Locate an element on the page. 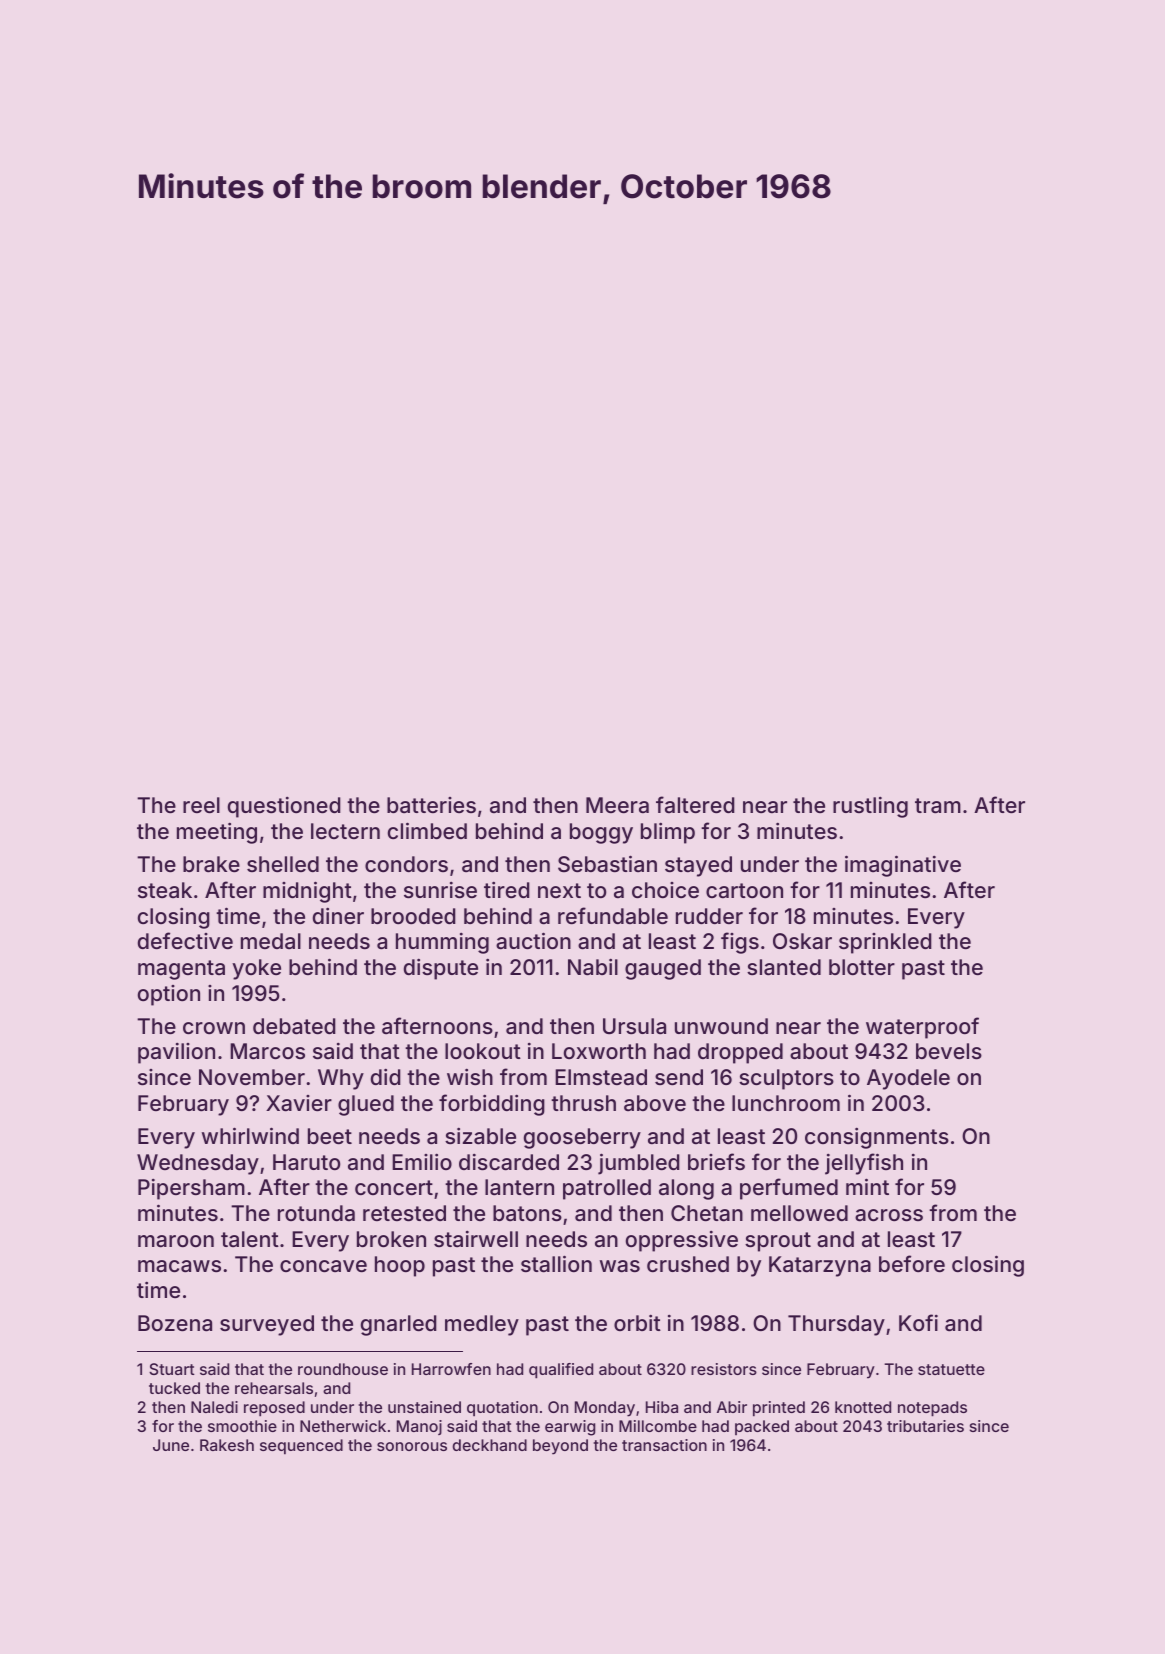 This page has width=1165, height=1654. briefs is located at coordinates (716, 1161).
